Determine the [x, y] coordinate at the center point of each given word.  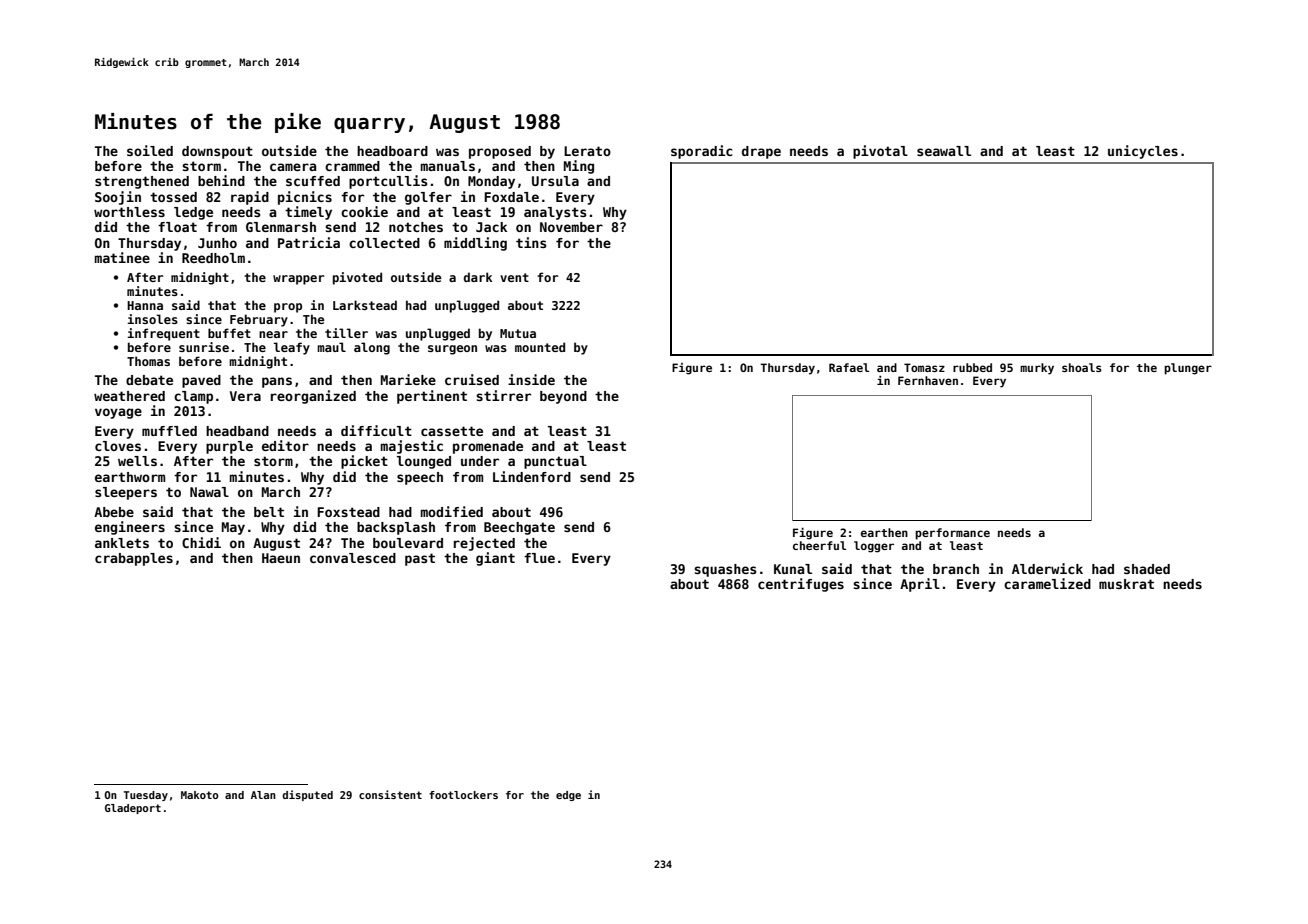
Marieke [408, 379]
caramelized [1047, 583]
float [177, 227]
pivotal [880, 152]
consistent [390, 794]
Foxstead [348, 512]
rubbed [972, 367]
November [571, 227]
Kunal [793, 569]
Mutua [518, 333]
